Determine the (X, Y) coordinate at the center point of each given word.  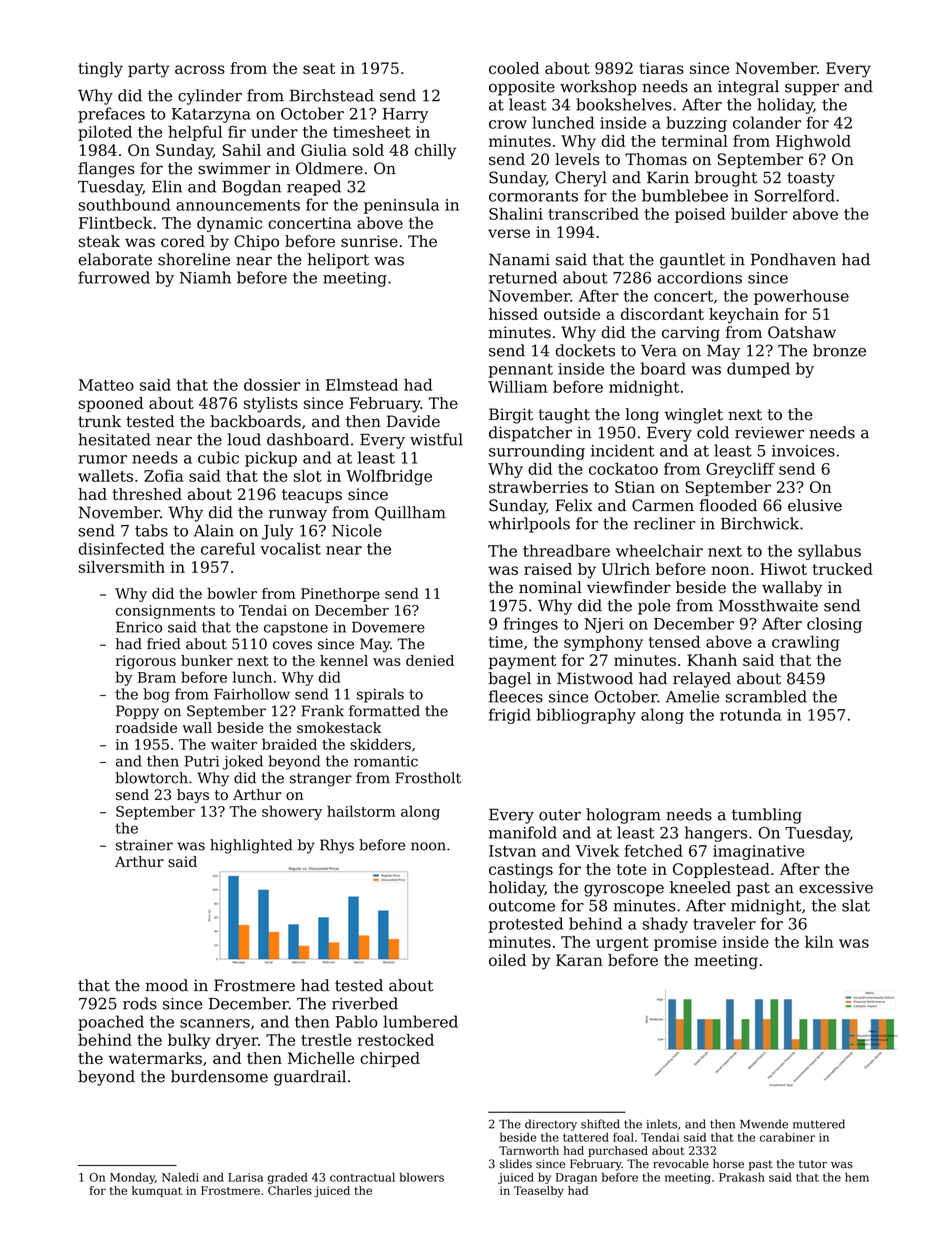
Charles (290, 1190)
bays (193, 796)
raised (548, 569)
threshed (147, 494)
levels (577, 159)
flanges (106, 170)
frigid (510, 716)
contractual (362, 1177)
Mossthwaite (768, 605)
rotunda (750, 714)
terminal (695, 141)
